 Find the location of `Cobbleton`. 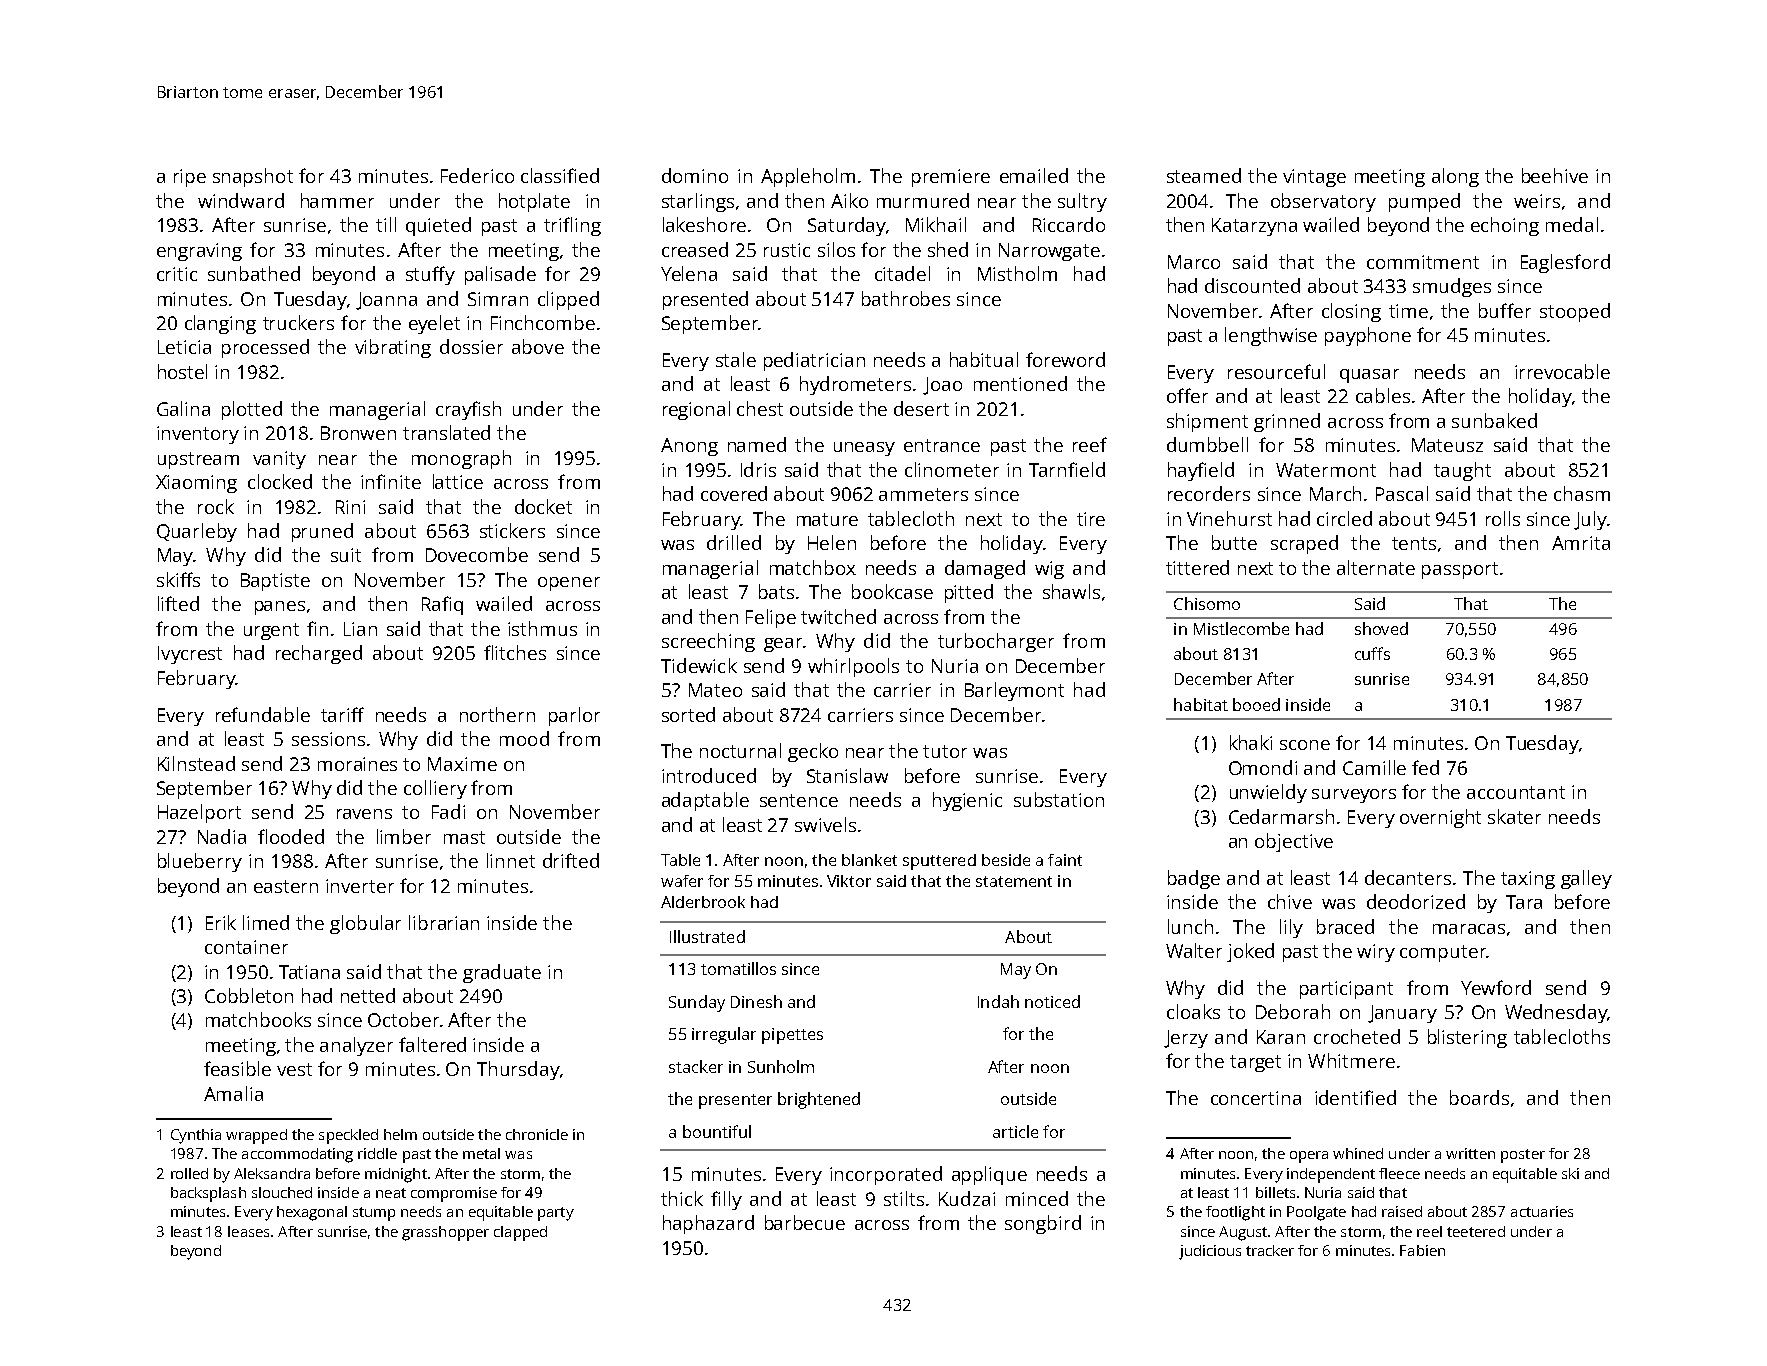

Cobbleton is located at coordinates (249, 995).
